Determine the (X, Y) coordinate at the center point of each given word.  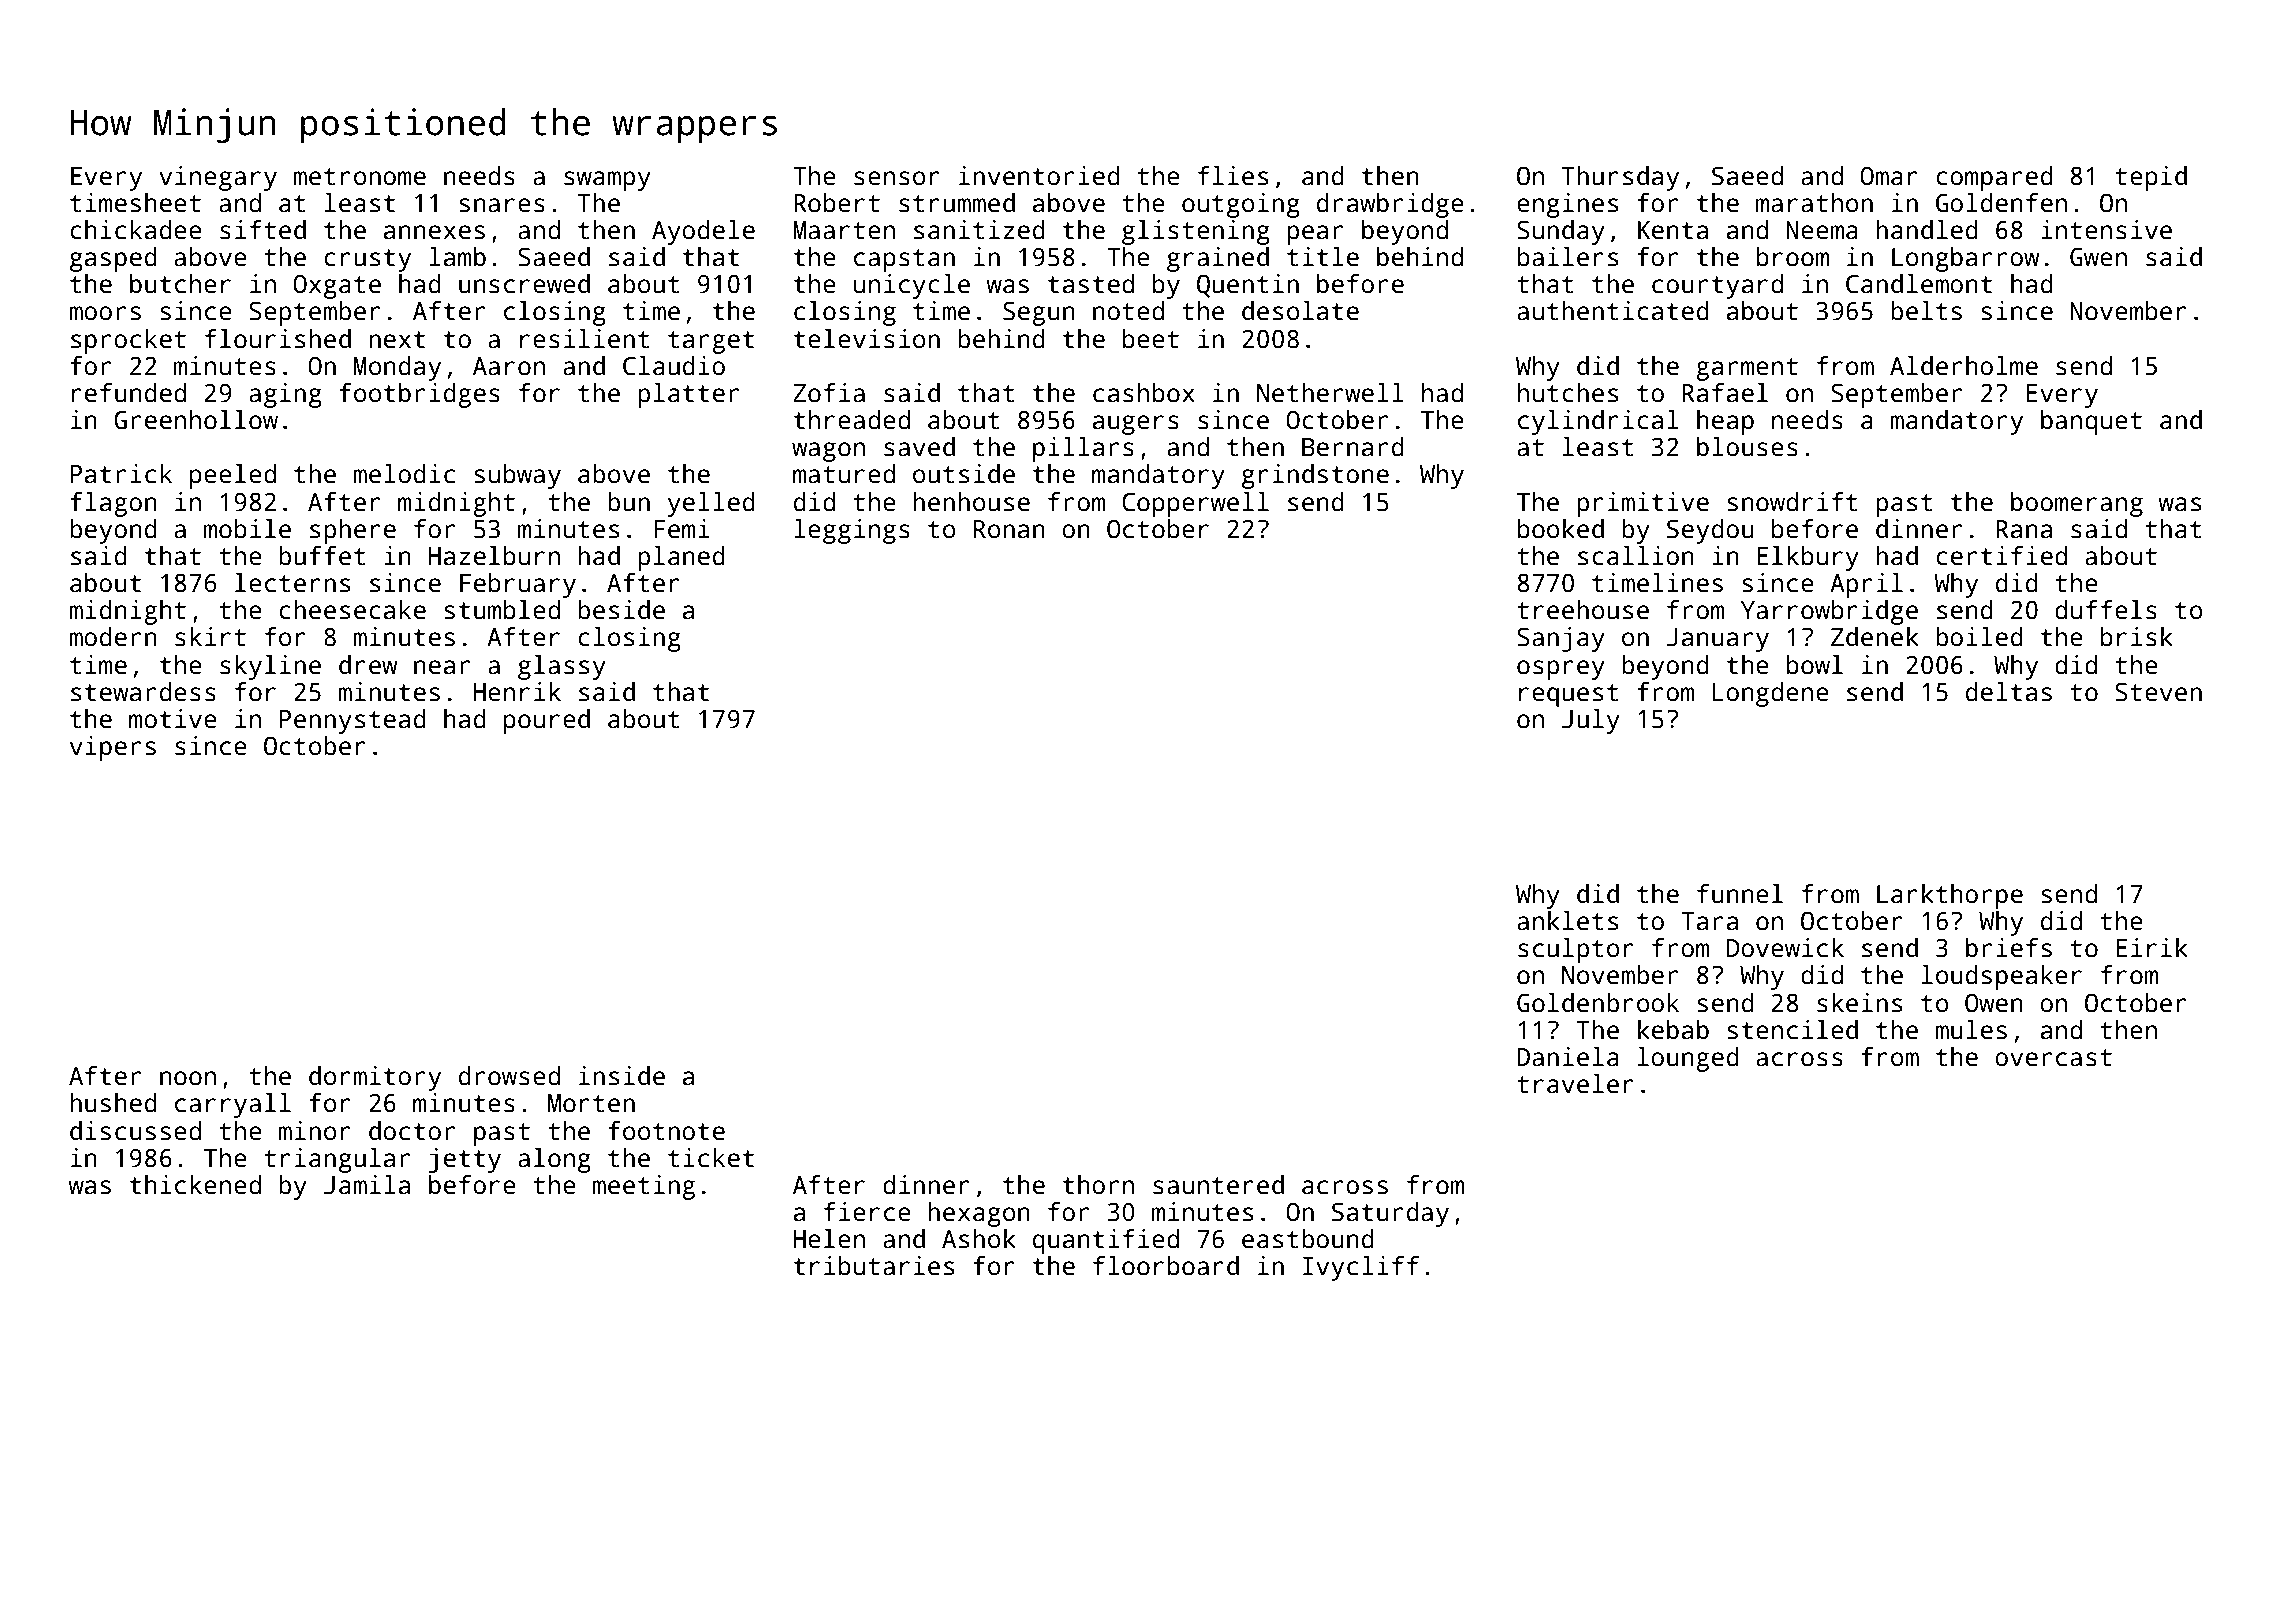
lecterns (292, 583)
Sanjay (1561, 639)
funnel (1740, 894)
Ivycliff (1361, 1268)
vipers (113, 748)
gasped (113, 259)
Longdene (1771, 694)
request (1568, 695)
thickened (195, 1185)
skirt (210, 637)
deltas (2009, 692)
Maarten (844, 230)
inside (622, 1076)
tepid (2151, 178)
